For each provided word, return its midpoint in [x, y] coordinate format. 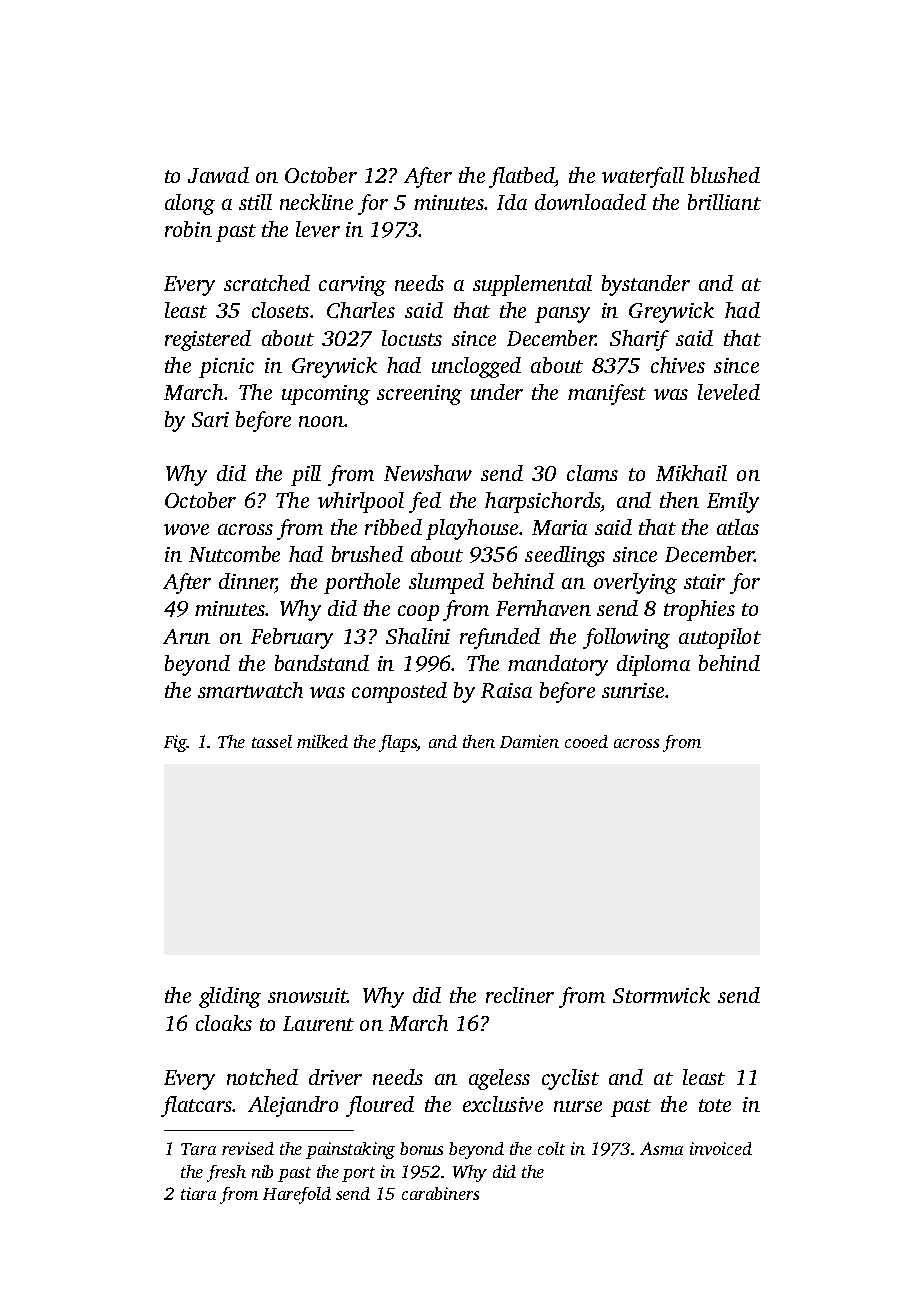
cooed [586, 741]
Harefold [297, 1195]
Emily [733, 502]
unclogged [476, 367]
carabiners [440, 1193]
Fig [175, 743]
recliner [520, 995]
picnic [226, 368]
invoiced [721, 1148]
